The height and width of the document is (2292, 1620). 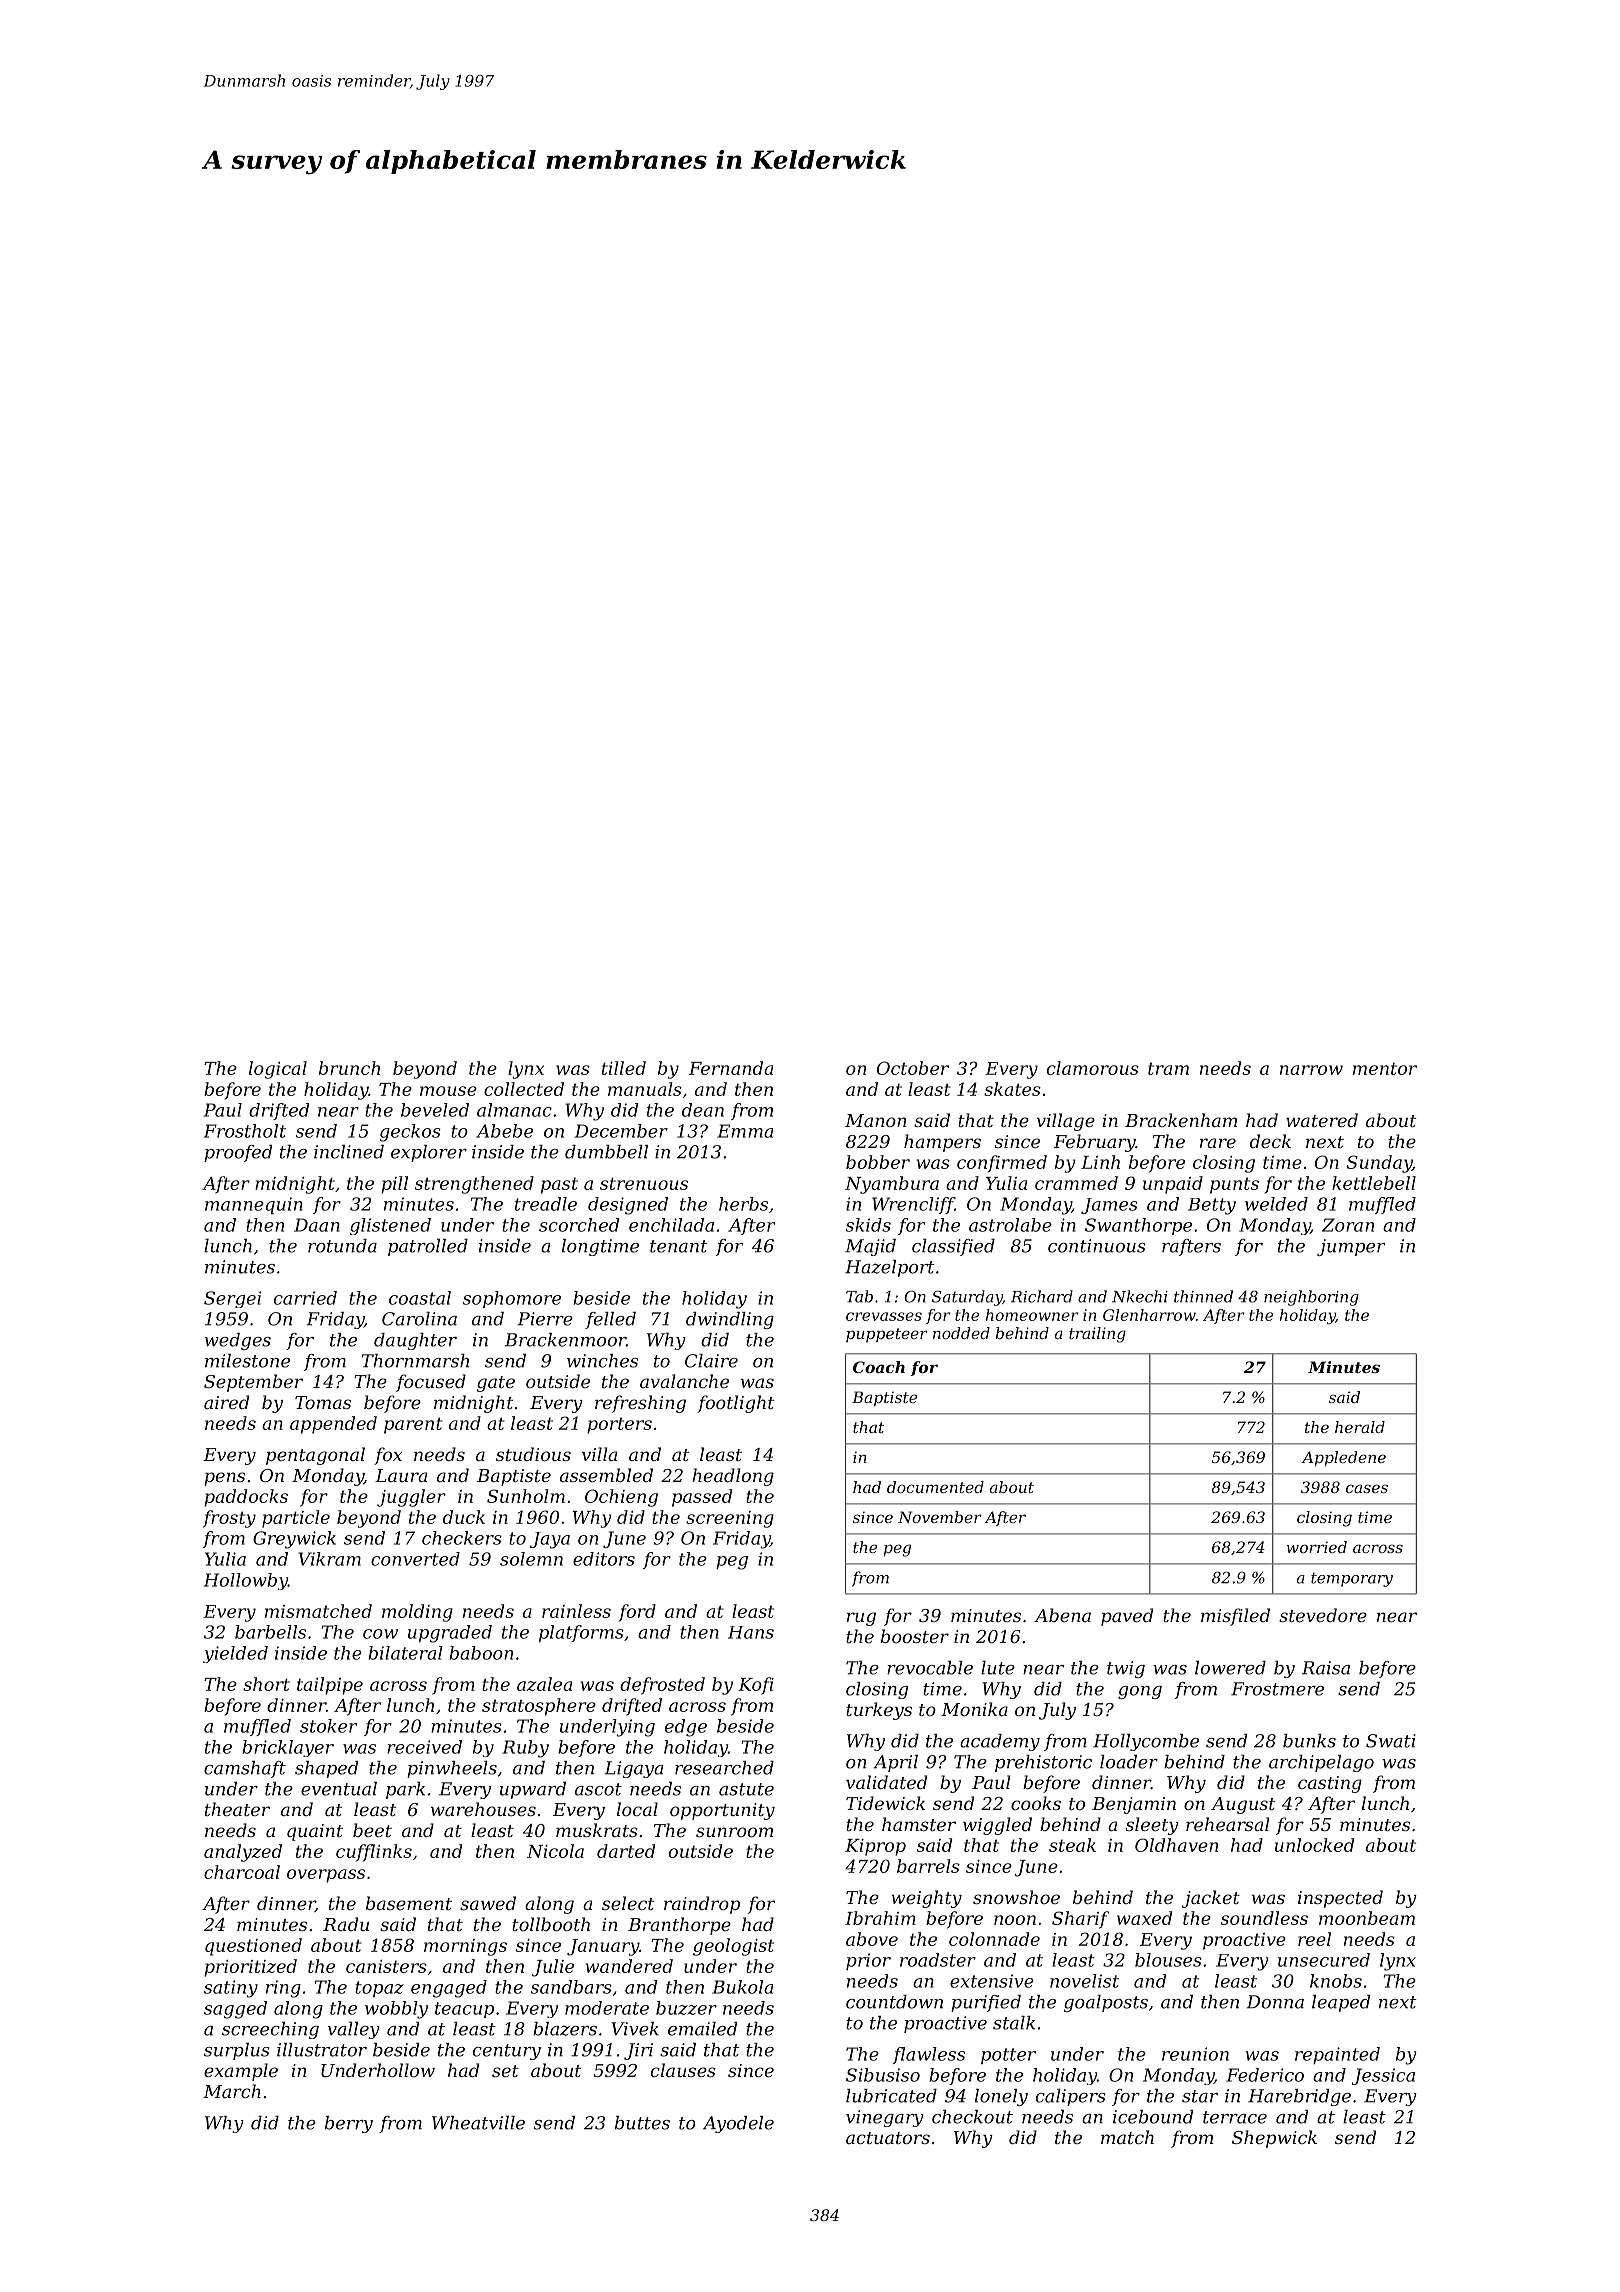 What do you see at coordinates (953, 1247) in the document?
I see `classified` at bounding box center [953, 1247].
